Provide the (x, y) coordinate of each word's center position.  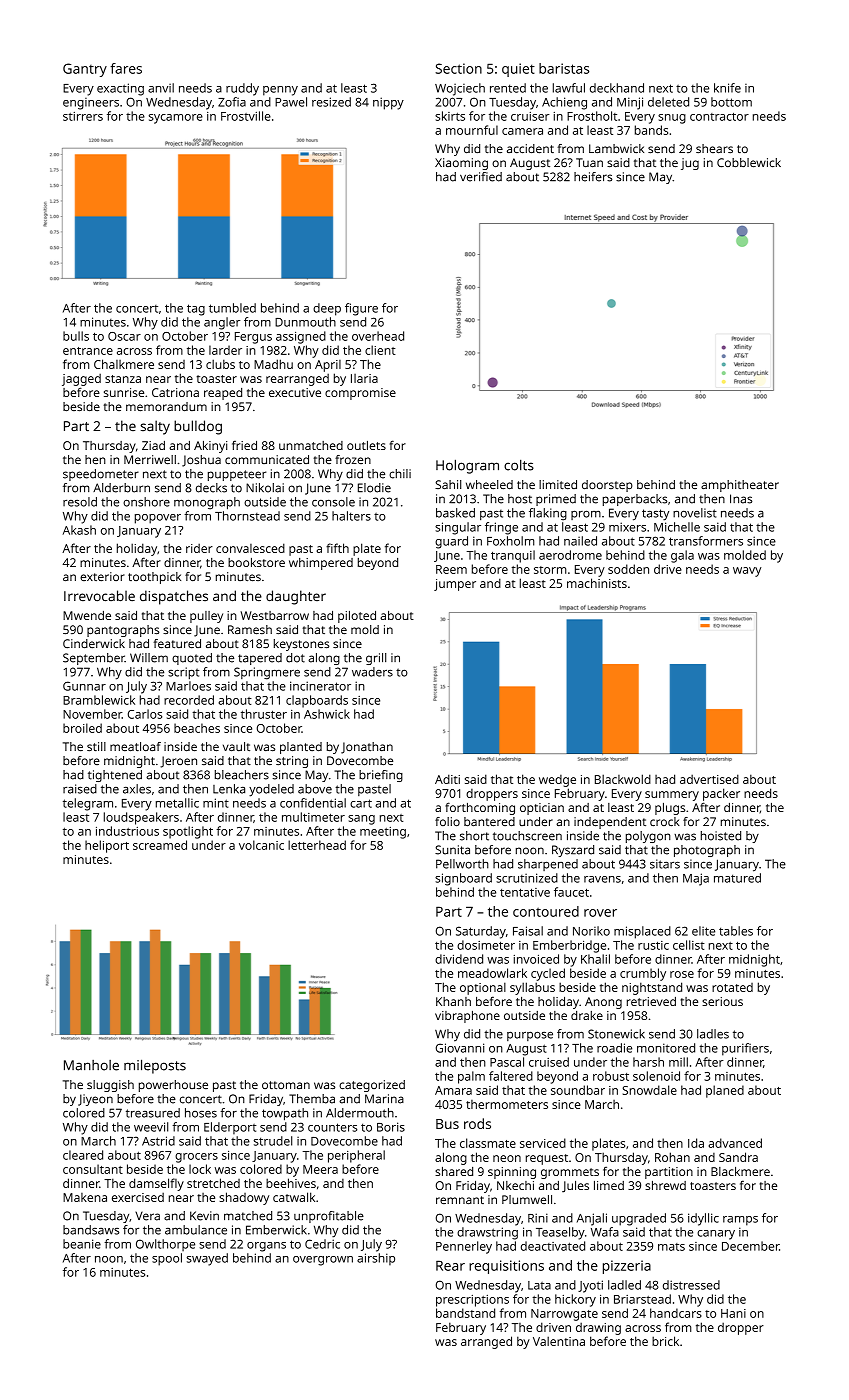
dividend (459, 959)
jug (690, 164)
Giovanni (460, 1048)
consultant (93, 1169)
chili (400, 474)
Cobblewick (749, 162)
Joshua (201, 461)
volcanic (261, 845)
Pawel (291, 102)
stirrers (83, 116)
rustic (653, 945)
